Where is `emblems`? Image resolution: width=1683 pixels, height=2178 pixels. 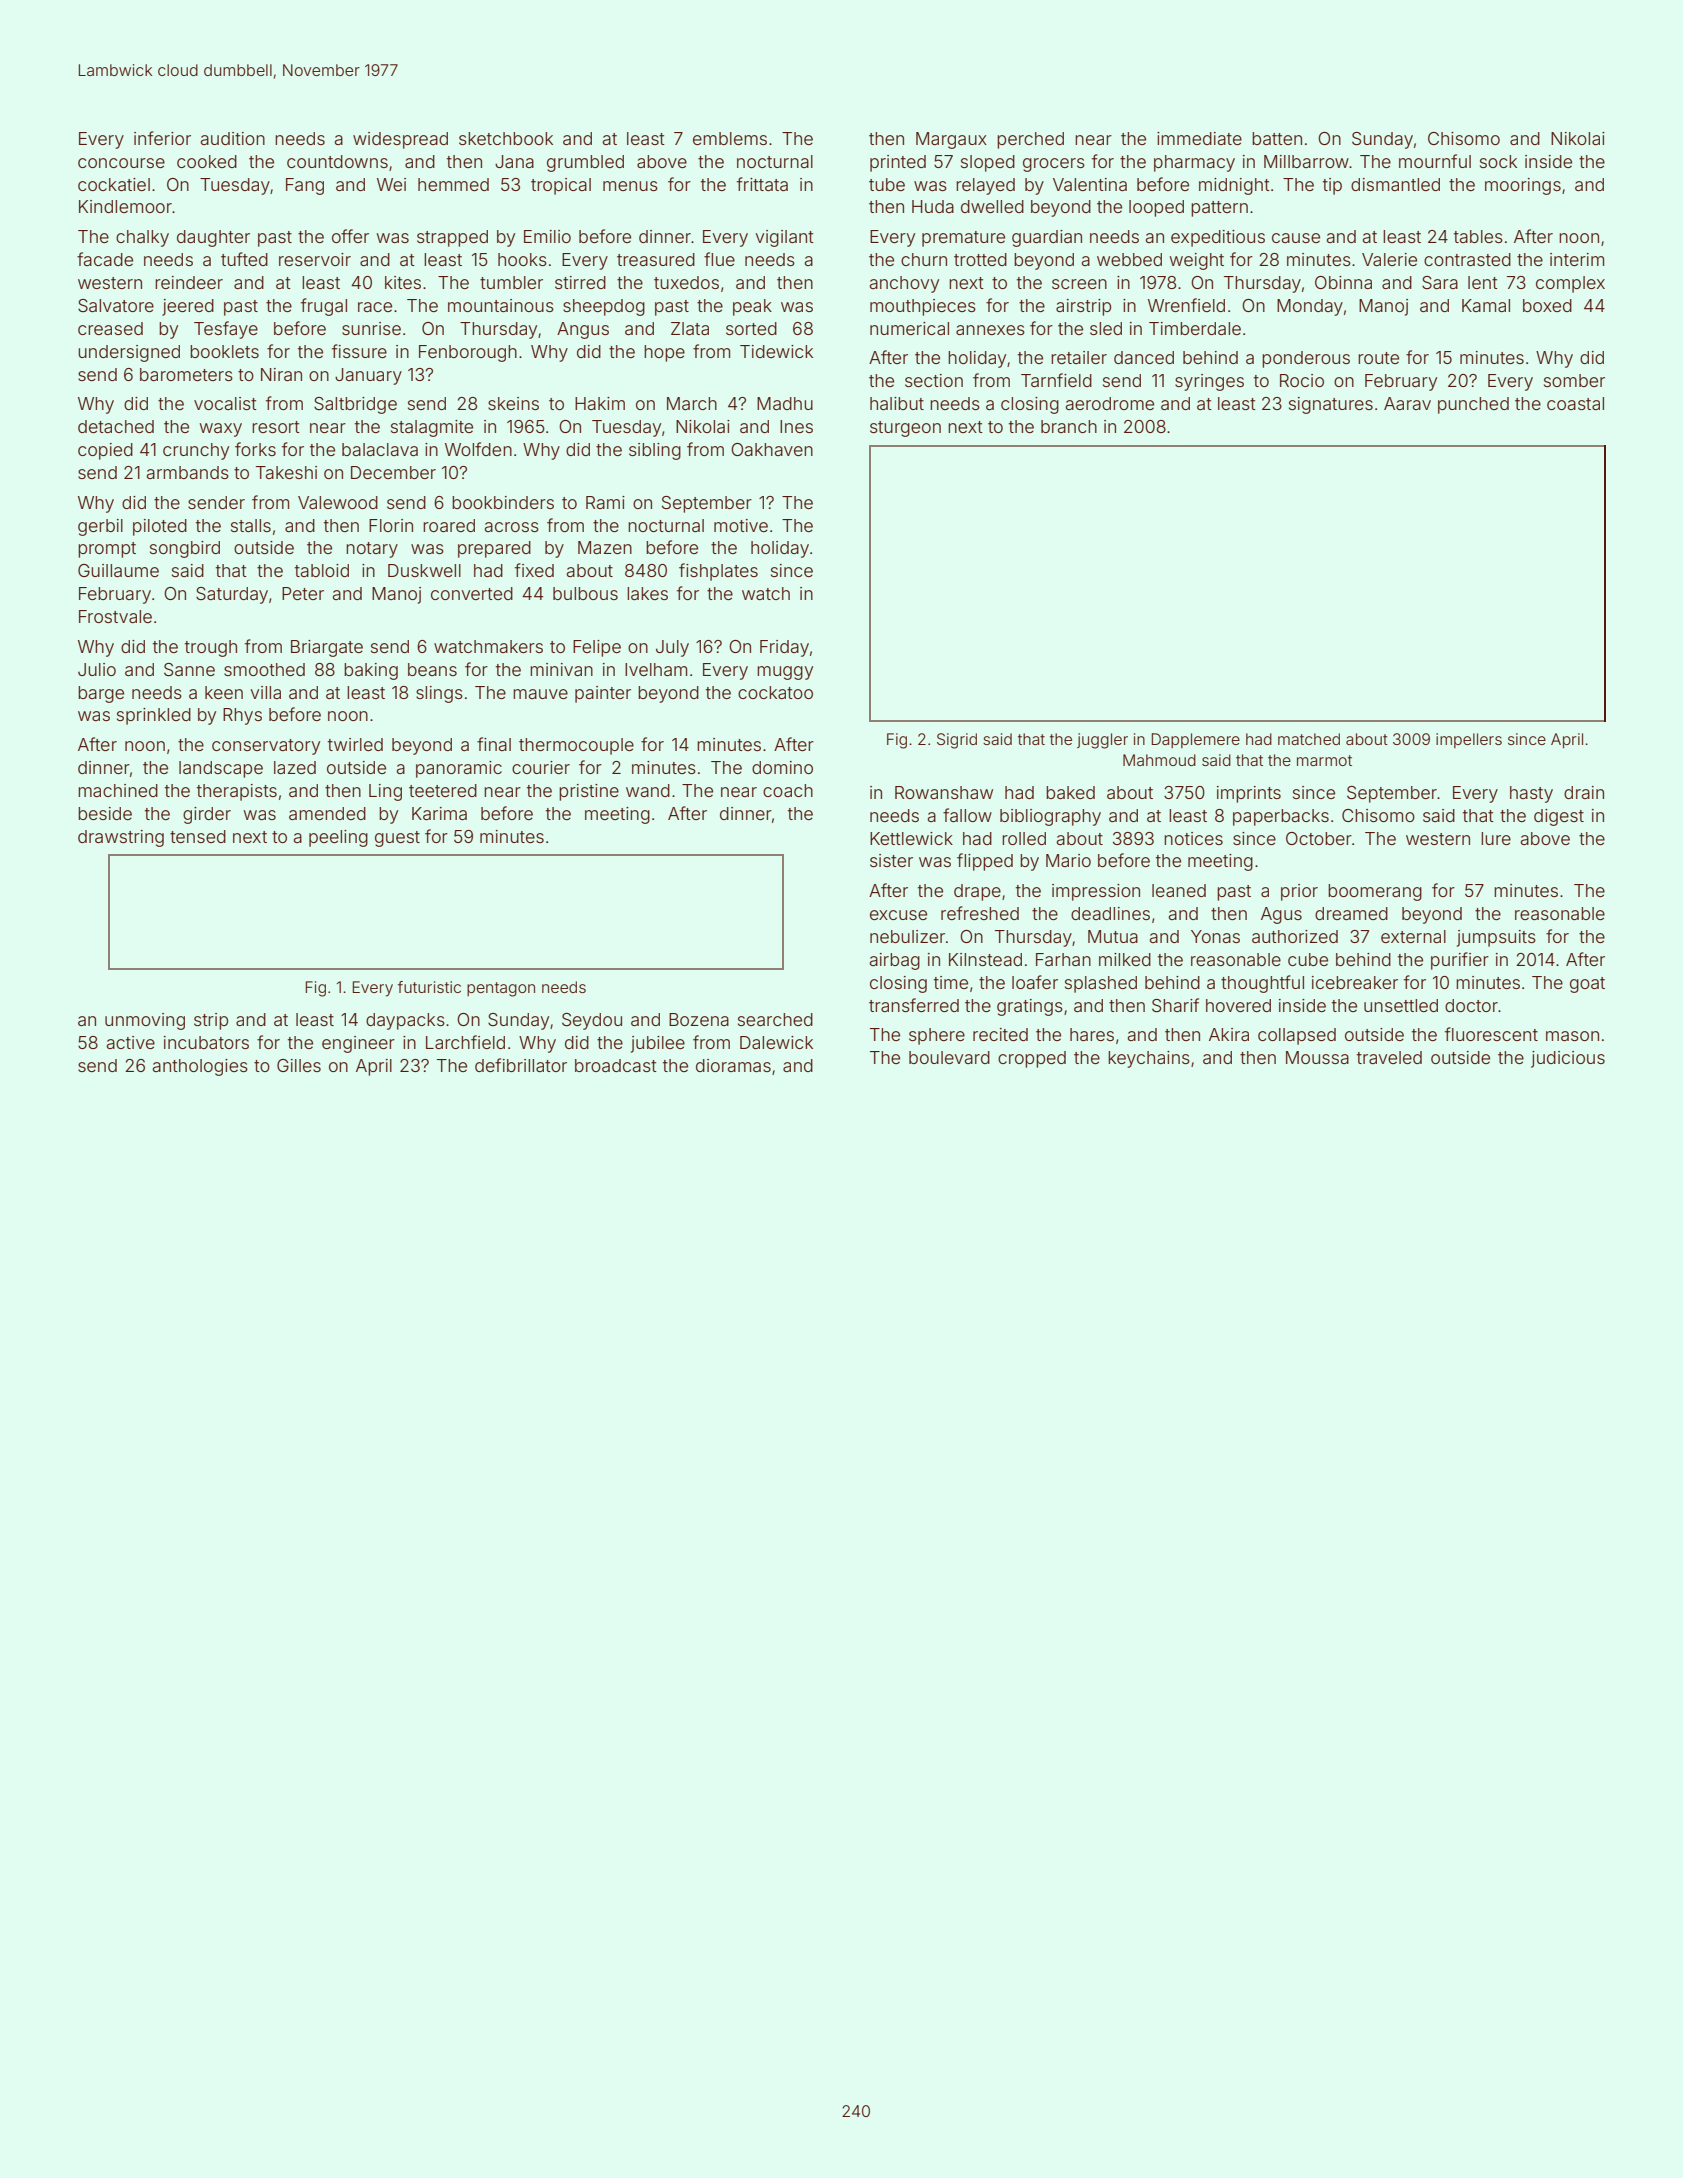 emblems is located at coordinates (730, 138).
